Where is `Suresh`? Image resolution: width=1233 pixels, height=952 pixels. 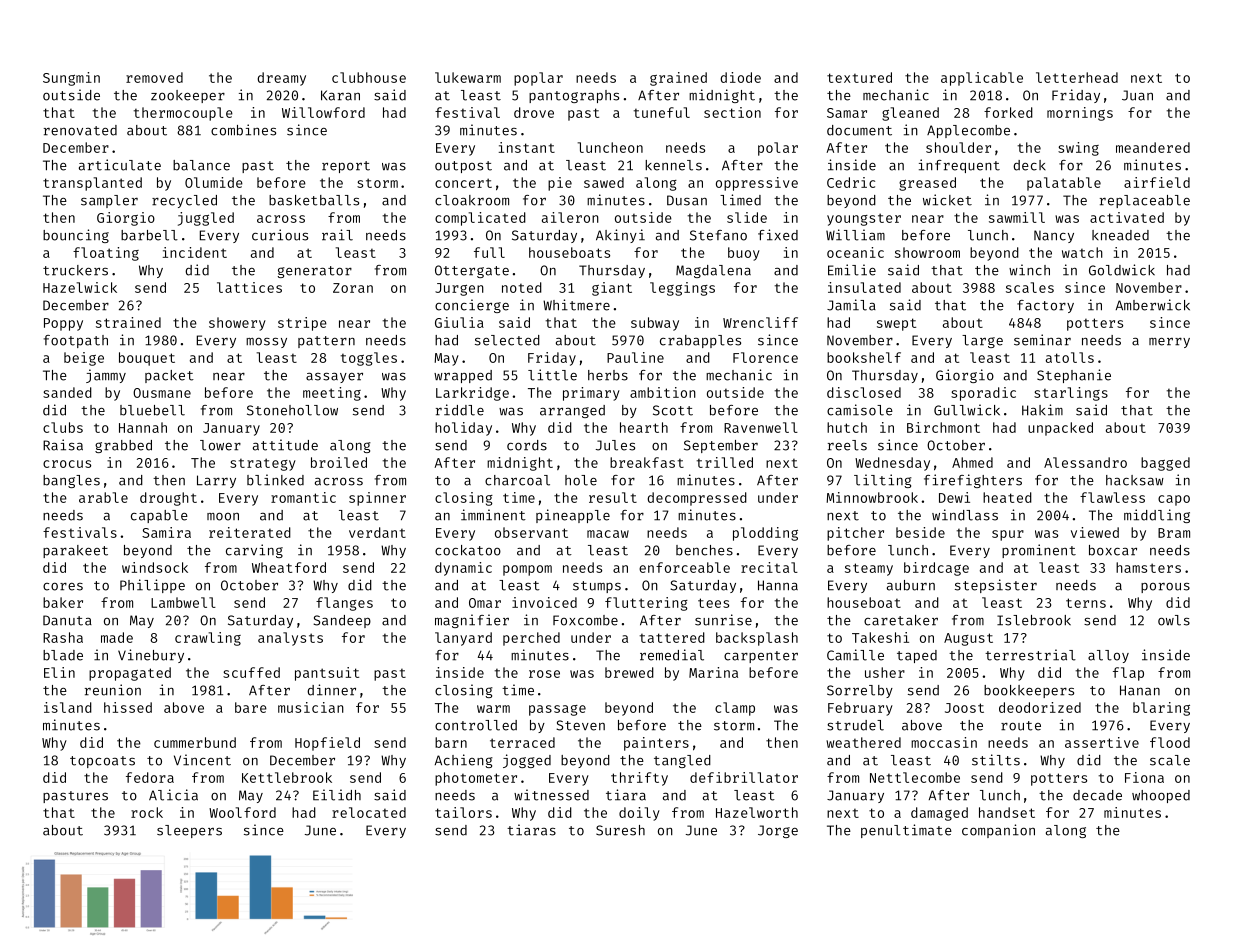
Suresh is located at coordinates (620, 830).
